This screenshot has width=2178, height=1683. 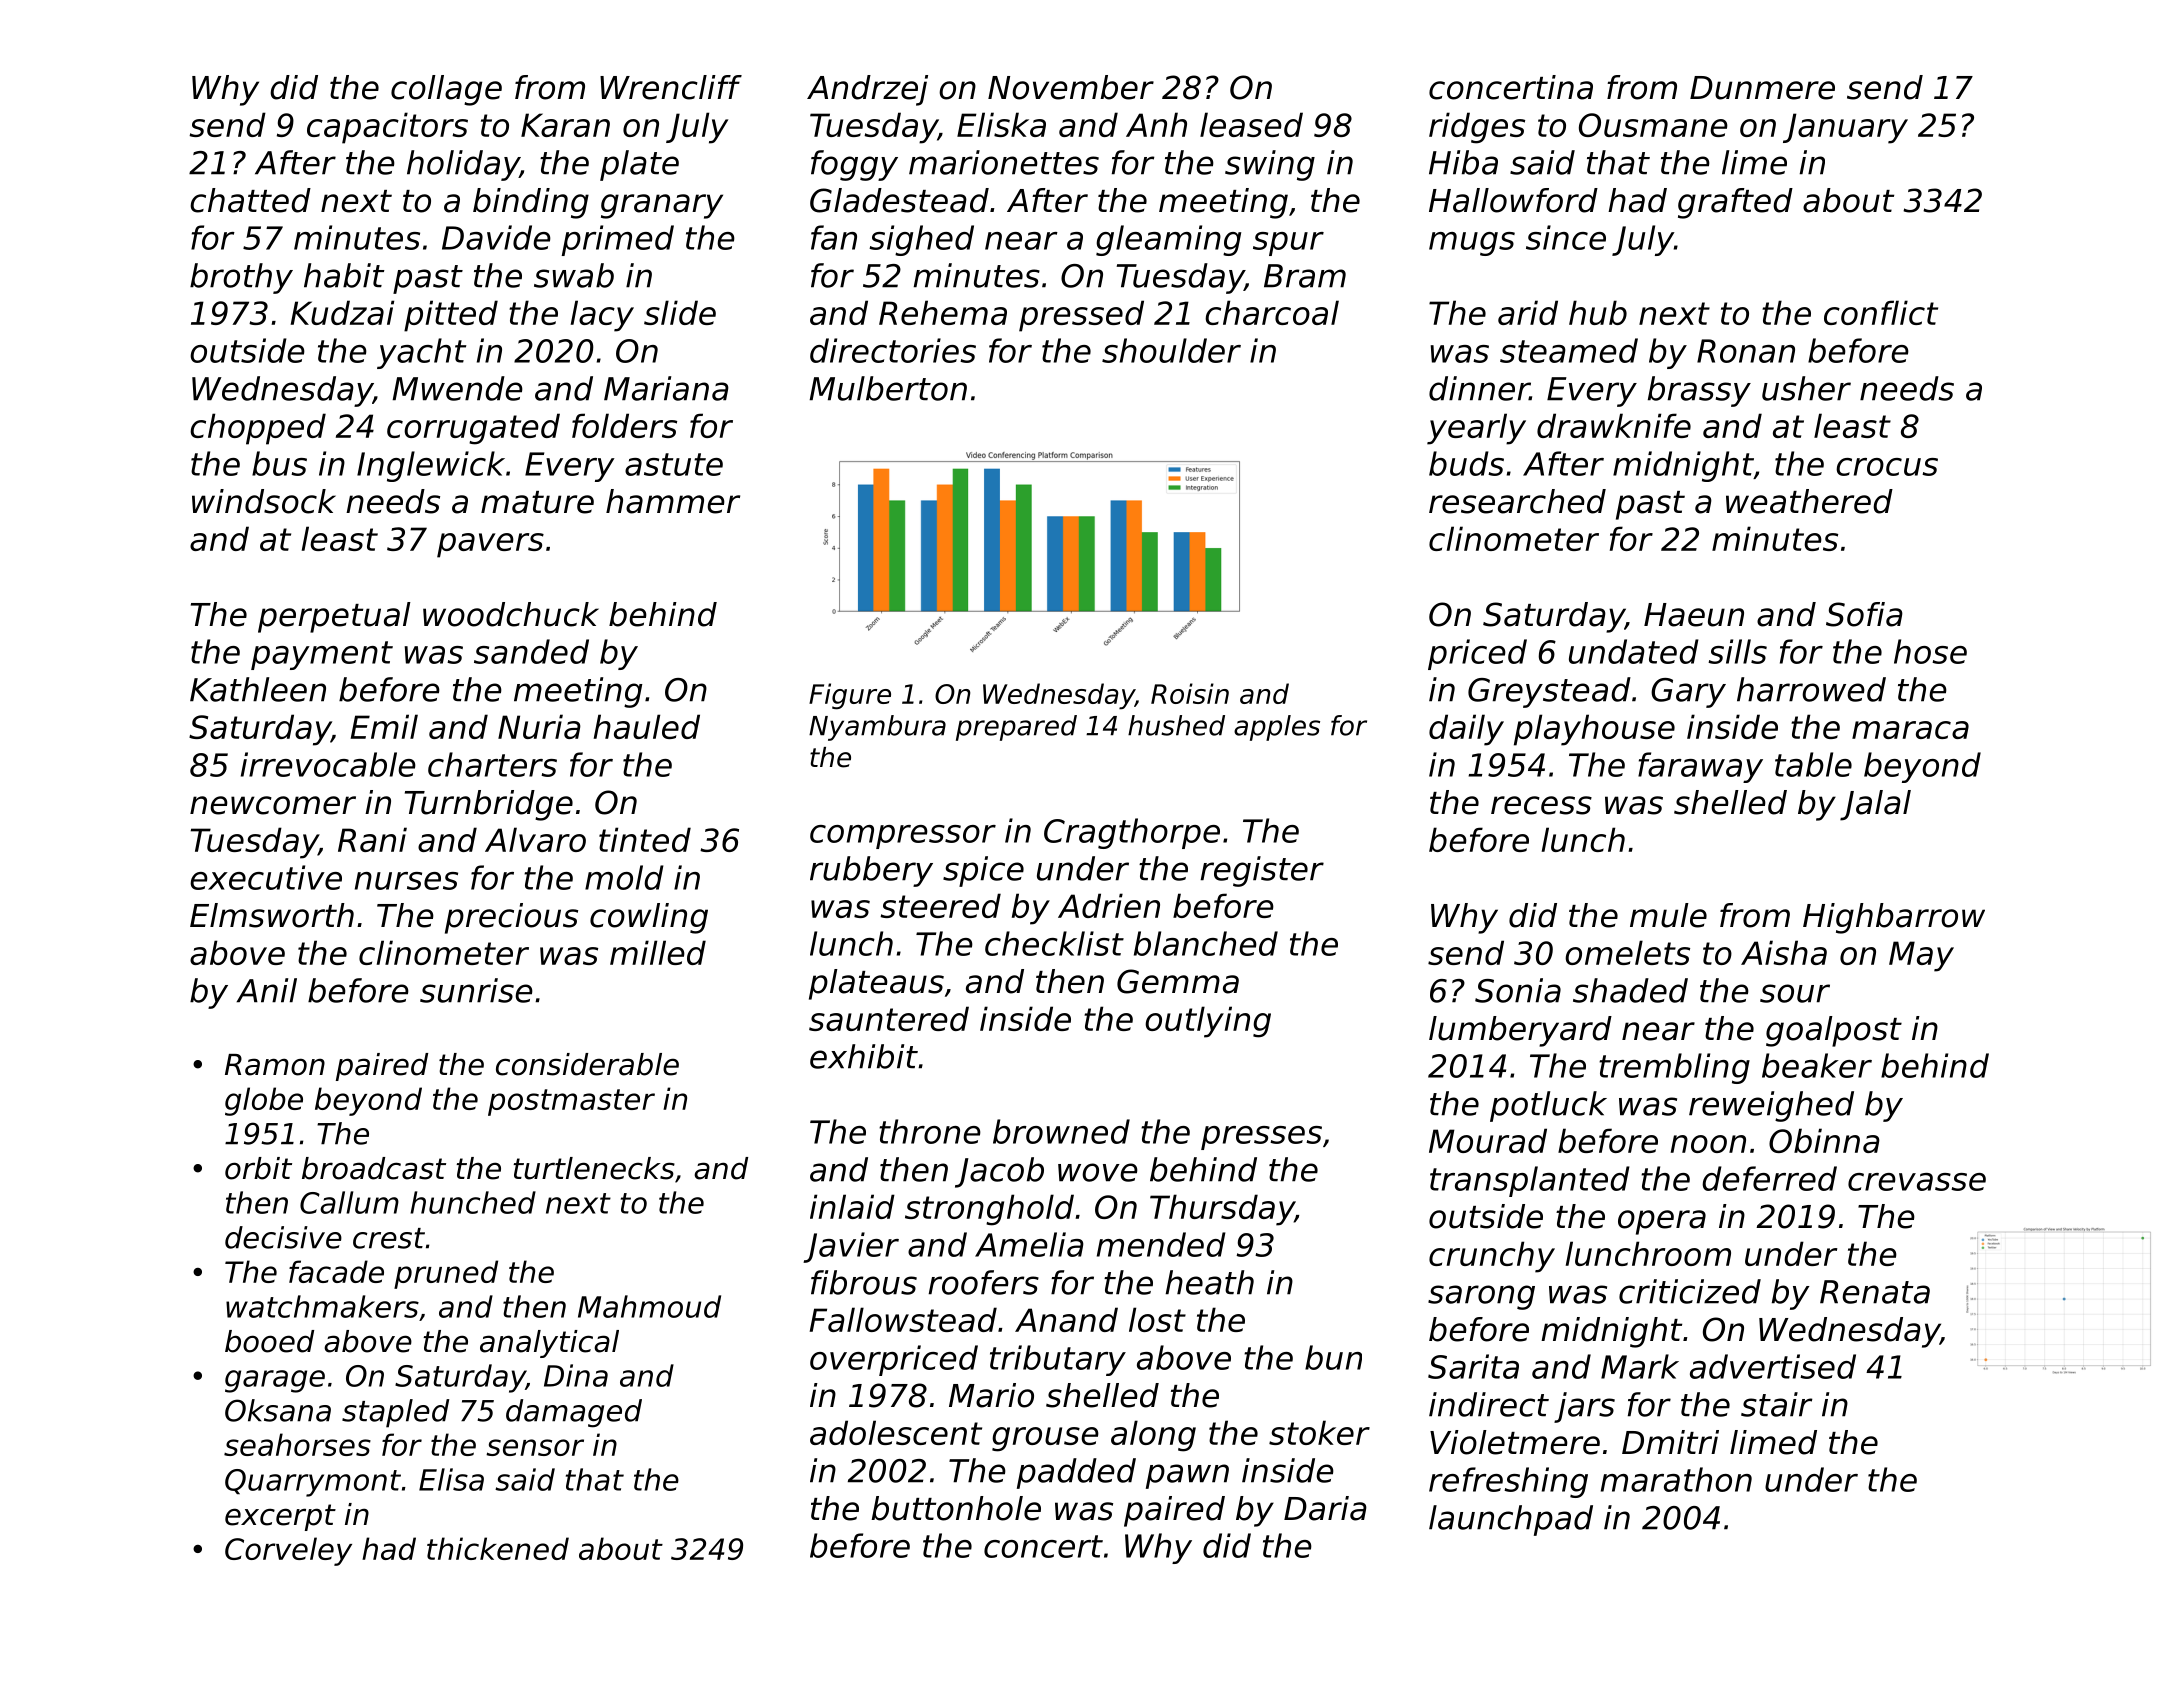 What do you see at coordinates (1511, 1520) in the screenshot?
I see `launchpad` at bounding box center [1511, 1520].
